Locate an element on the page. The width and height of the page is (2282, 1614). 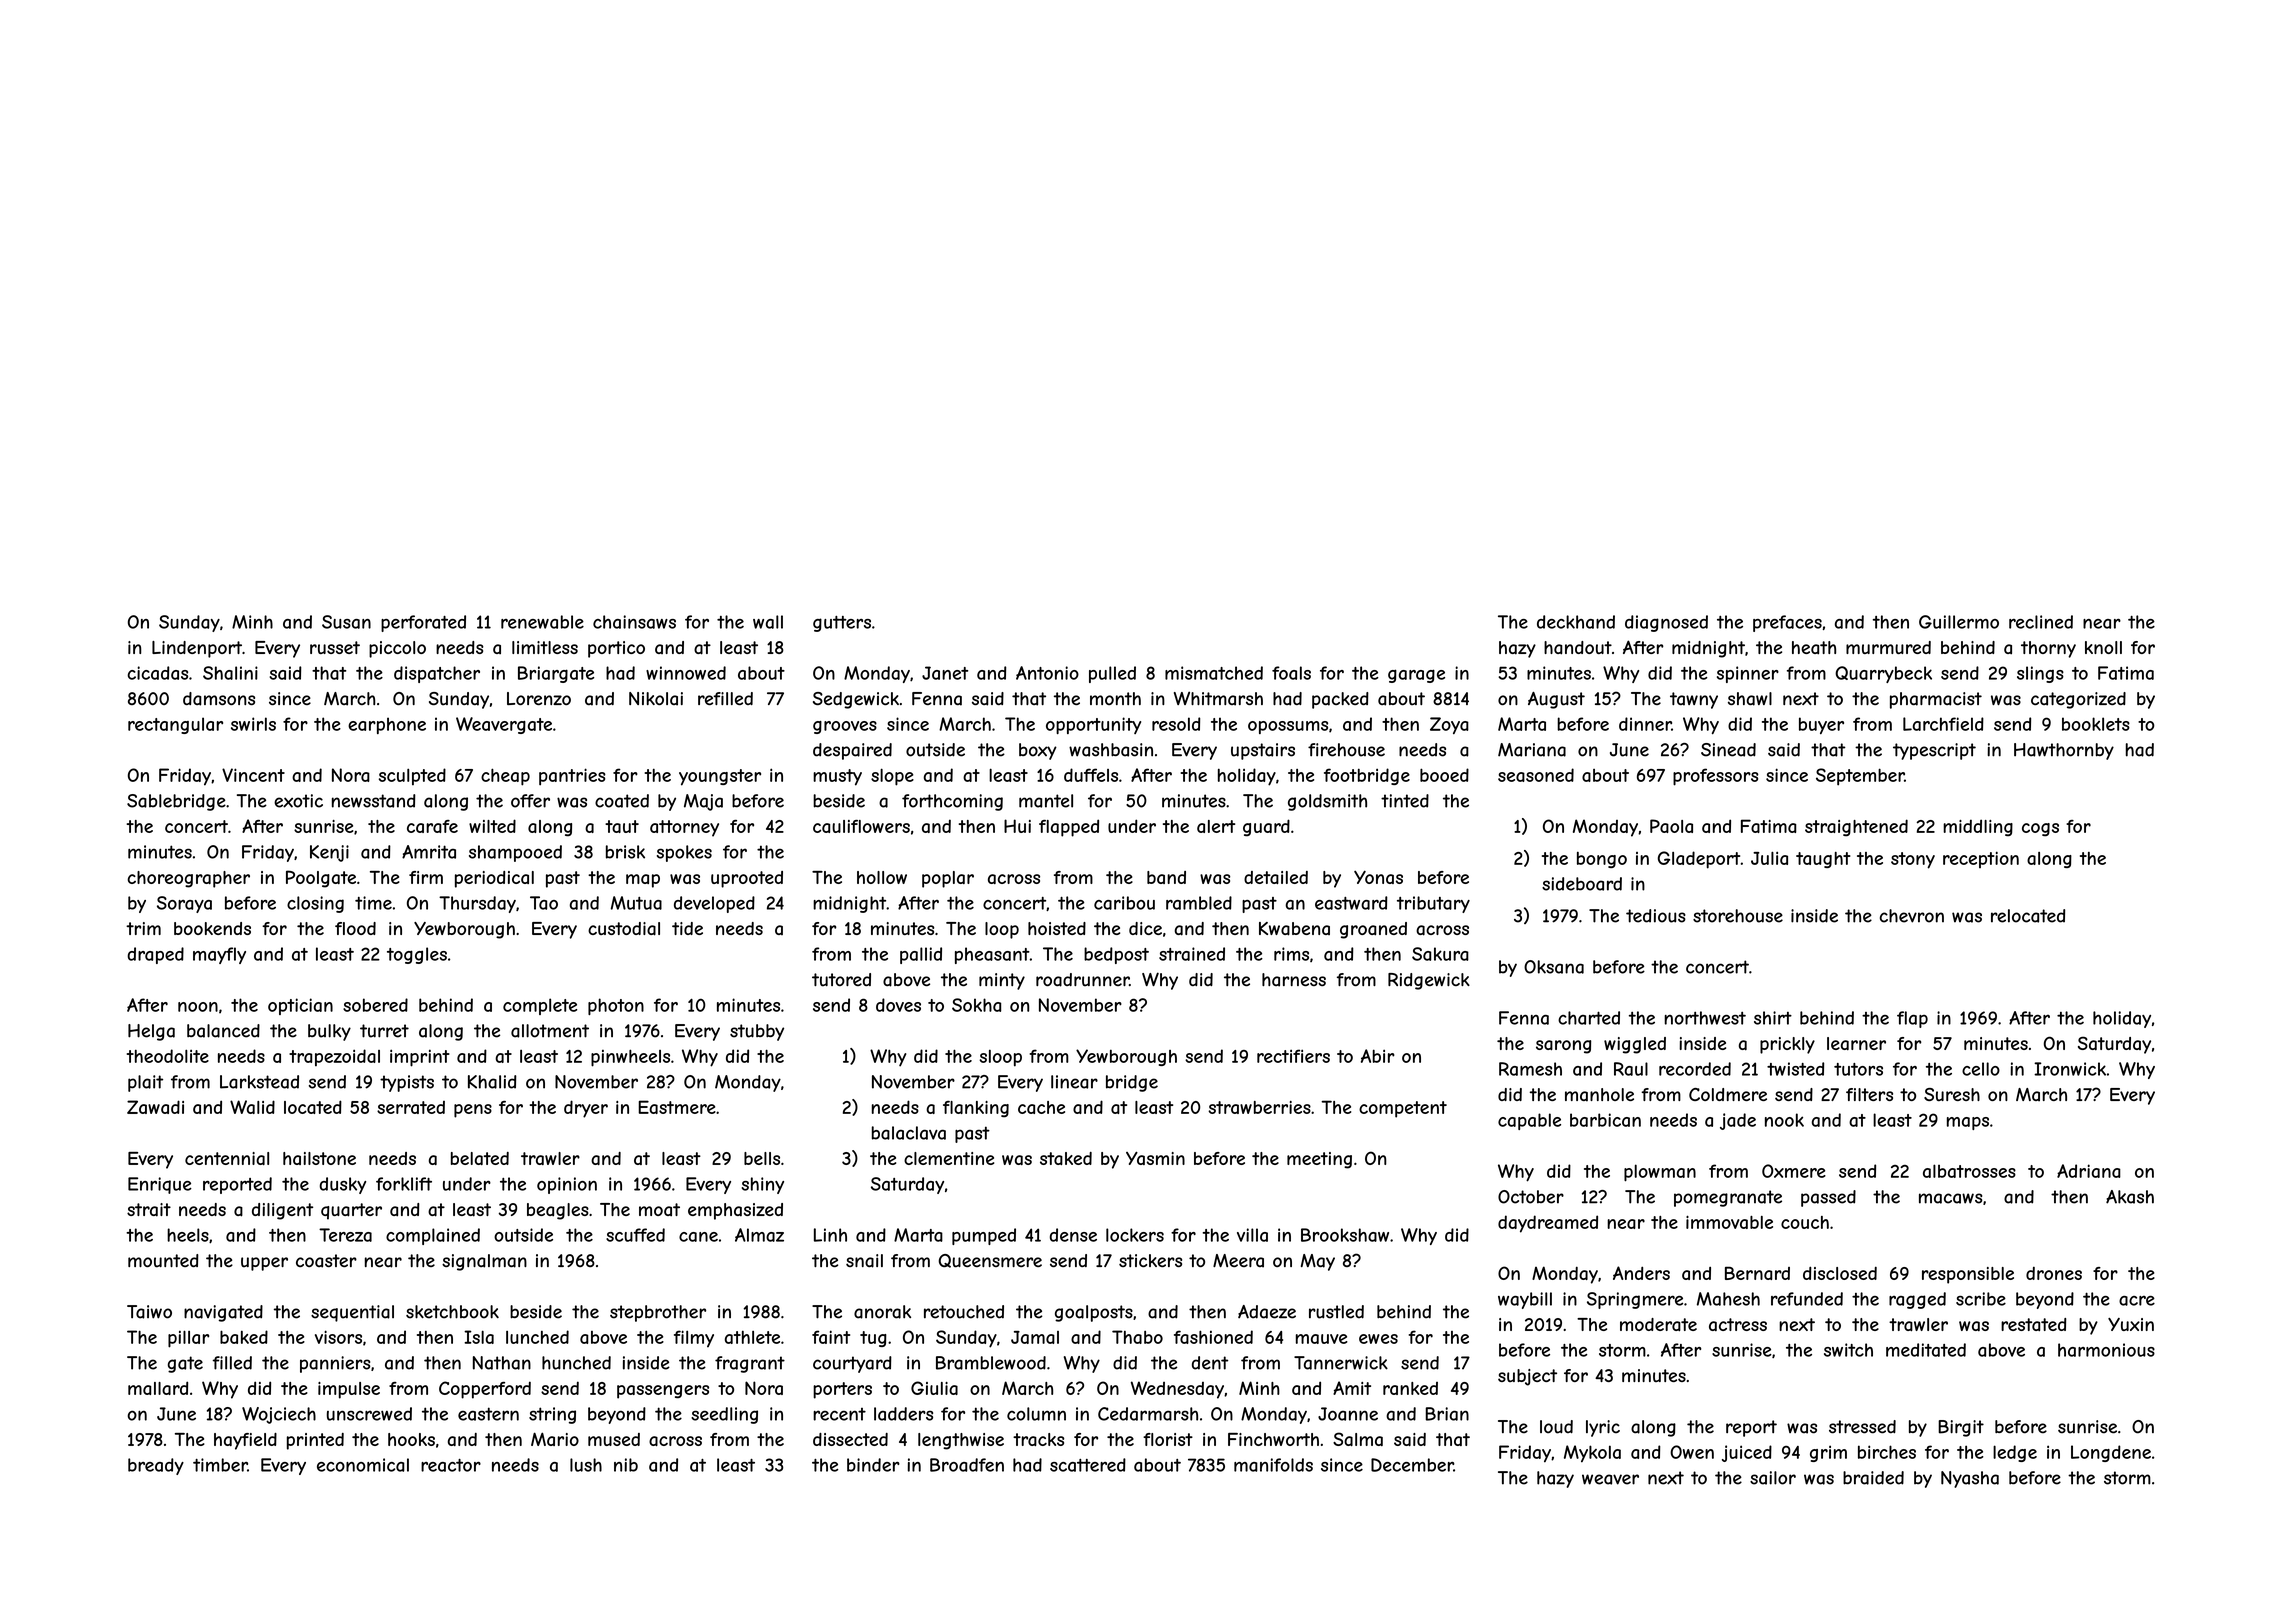
strained is located at coordinates (1192, 954).
